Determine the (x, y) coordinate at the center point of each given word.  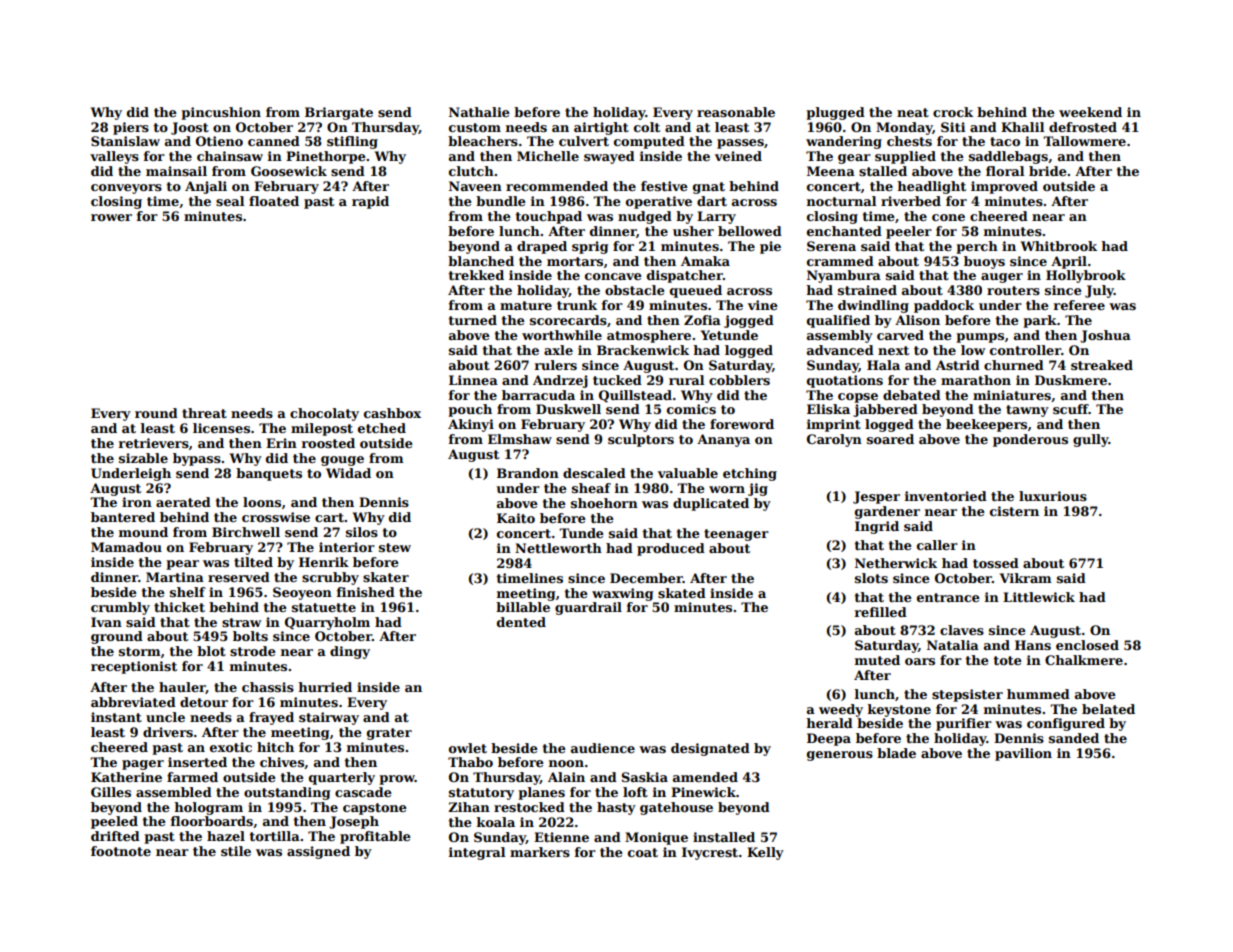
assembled (174, 792)
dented (521, 622)
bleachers (483, 141)
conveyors (126, 189)
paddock (944, 306)
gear (854, 159)
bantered (123, 517)
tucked (617, 380)
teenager (736, 535)
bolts (250, 636)
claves (962, 630)
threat (204, 413)
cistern (1014, 511)
